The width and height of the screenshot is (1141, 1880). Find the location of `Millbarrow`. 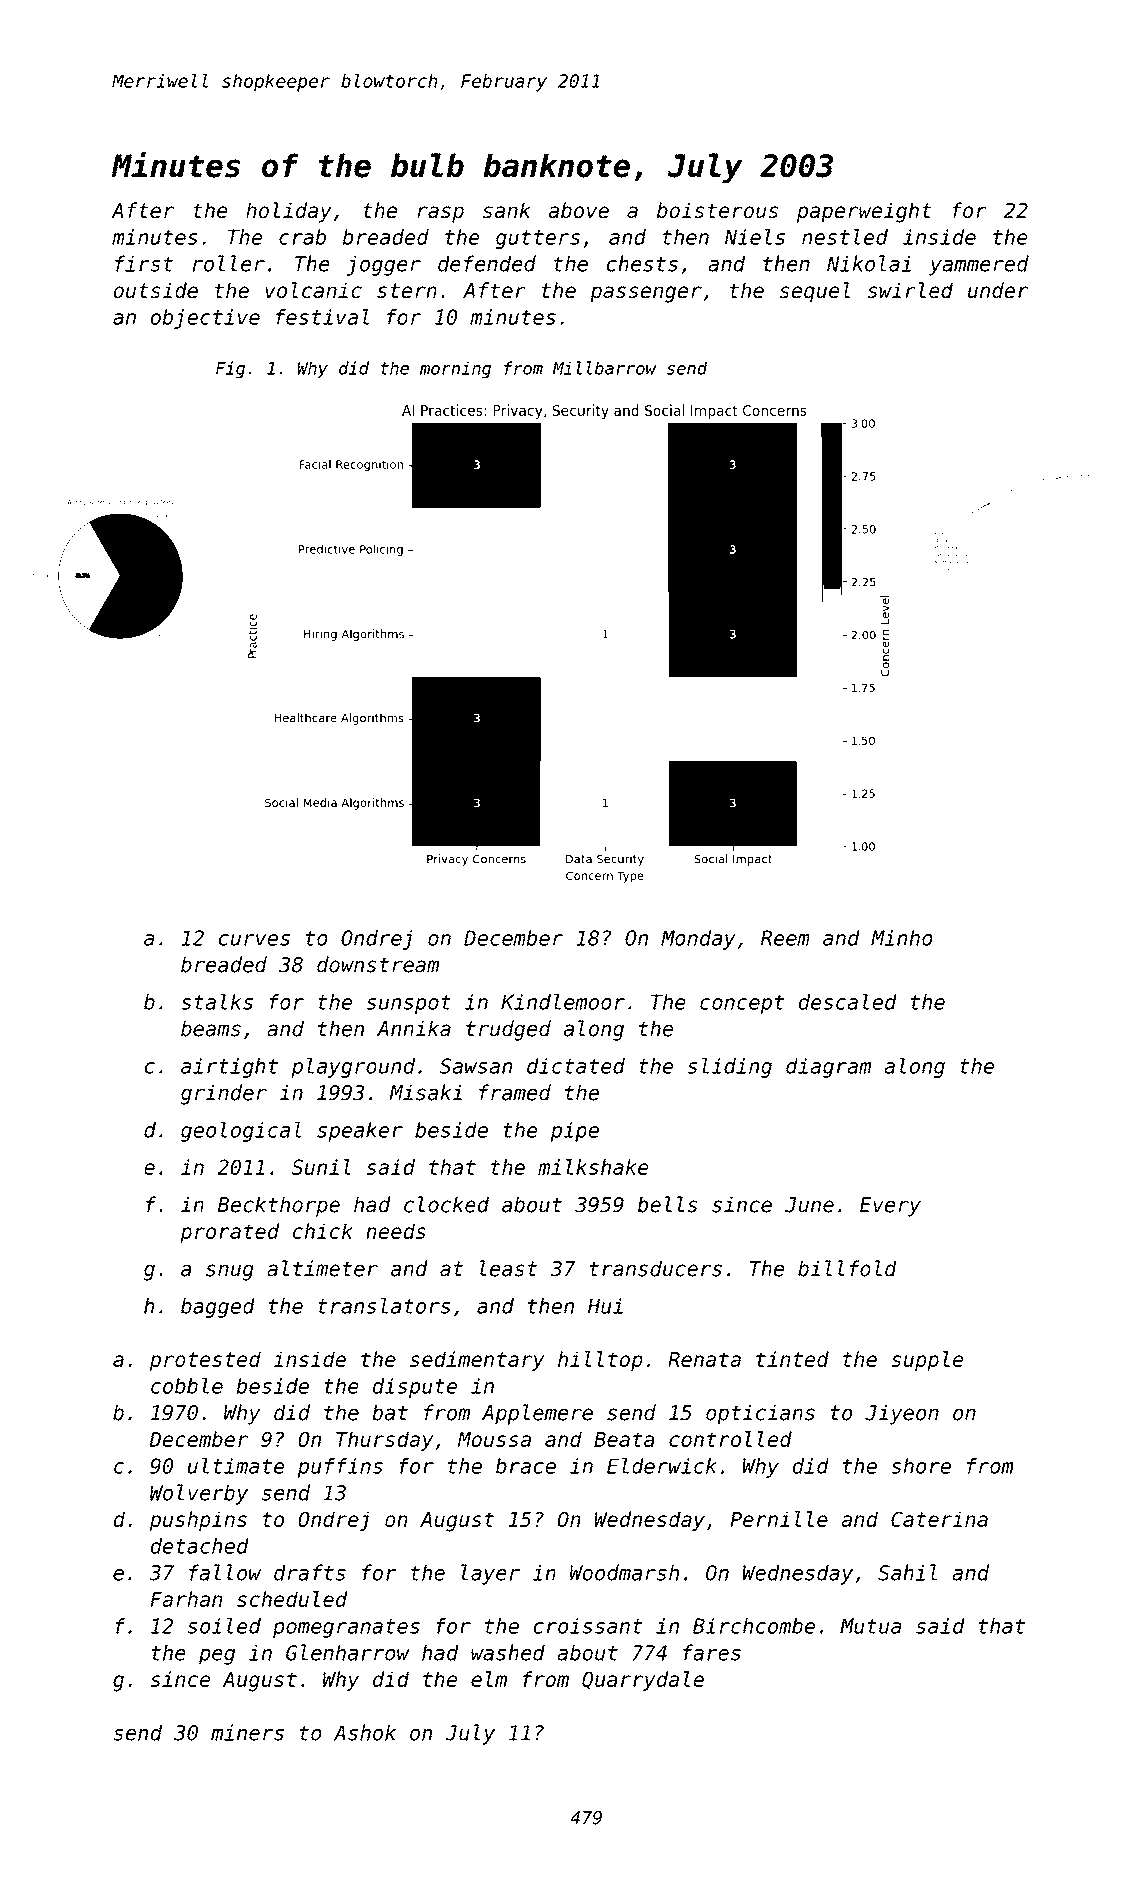

Millbarrow is located at coordinates (604, 368).
